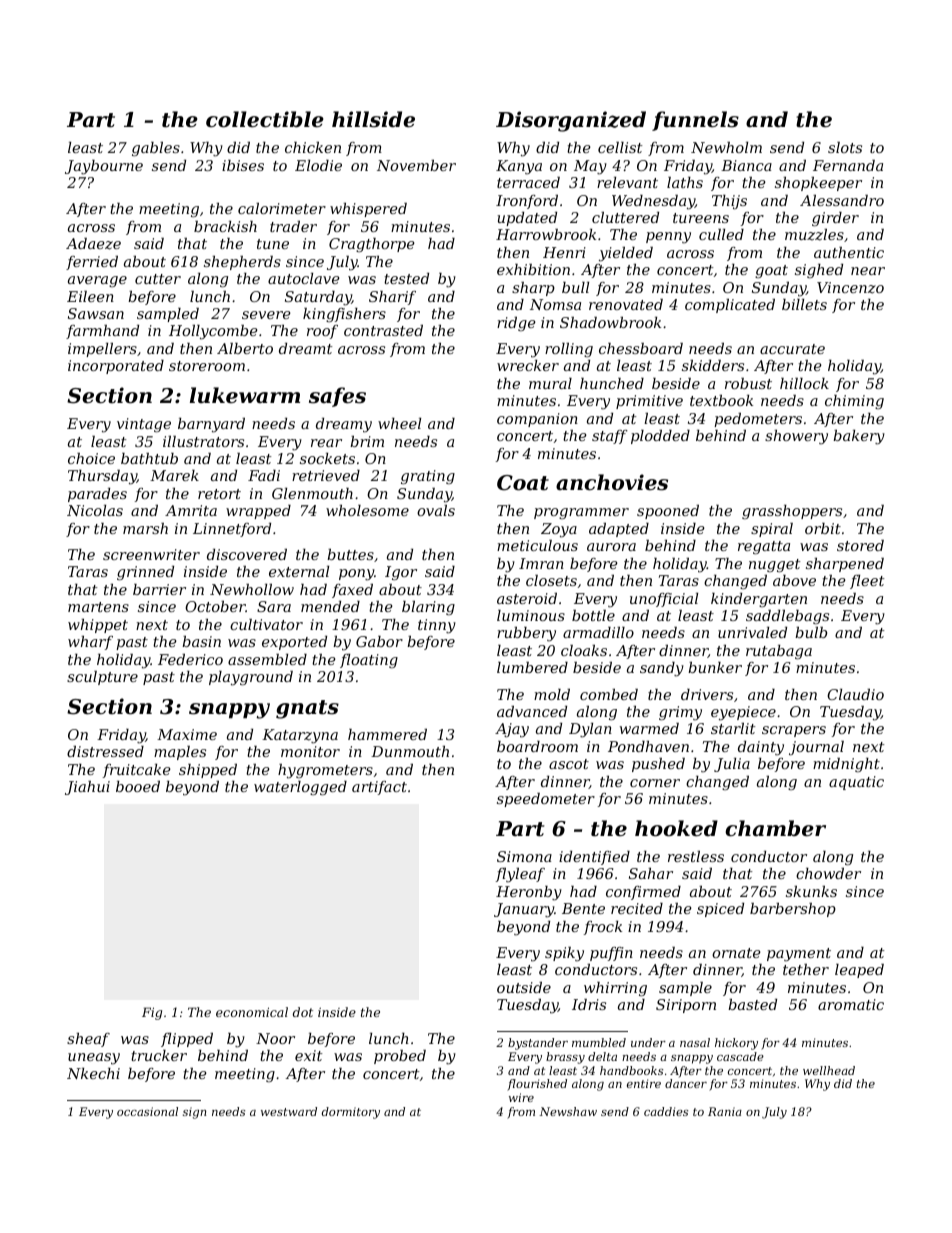 The height and width of the page is (1233, 952). I want to click on stored, so click(860, 545).
